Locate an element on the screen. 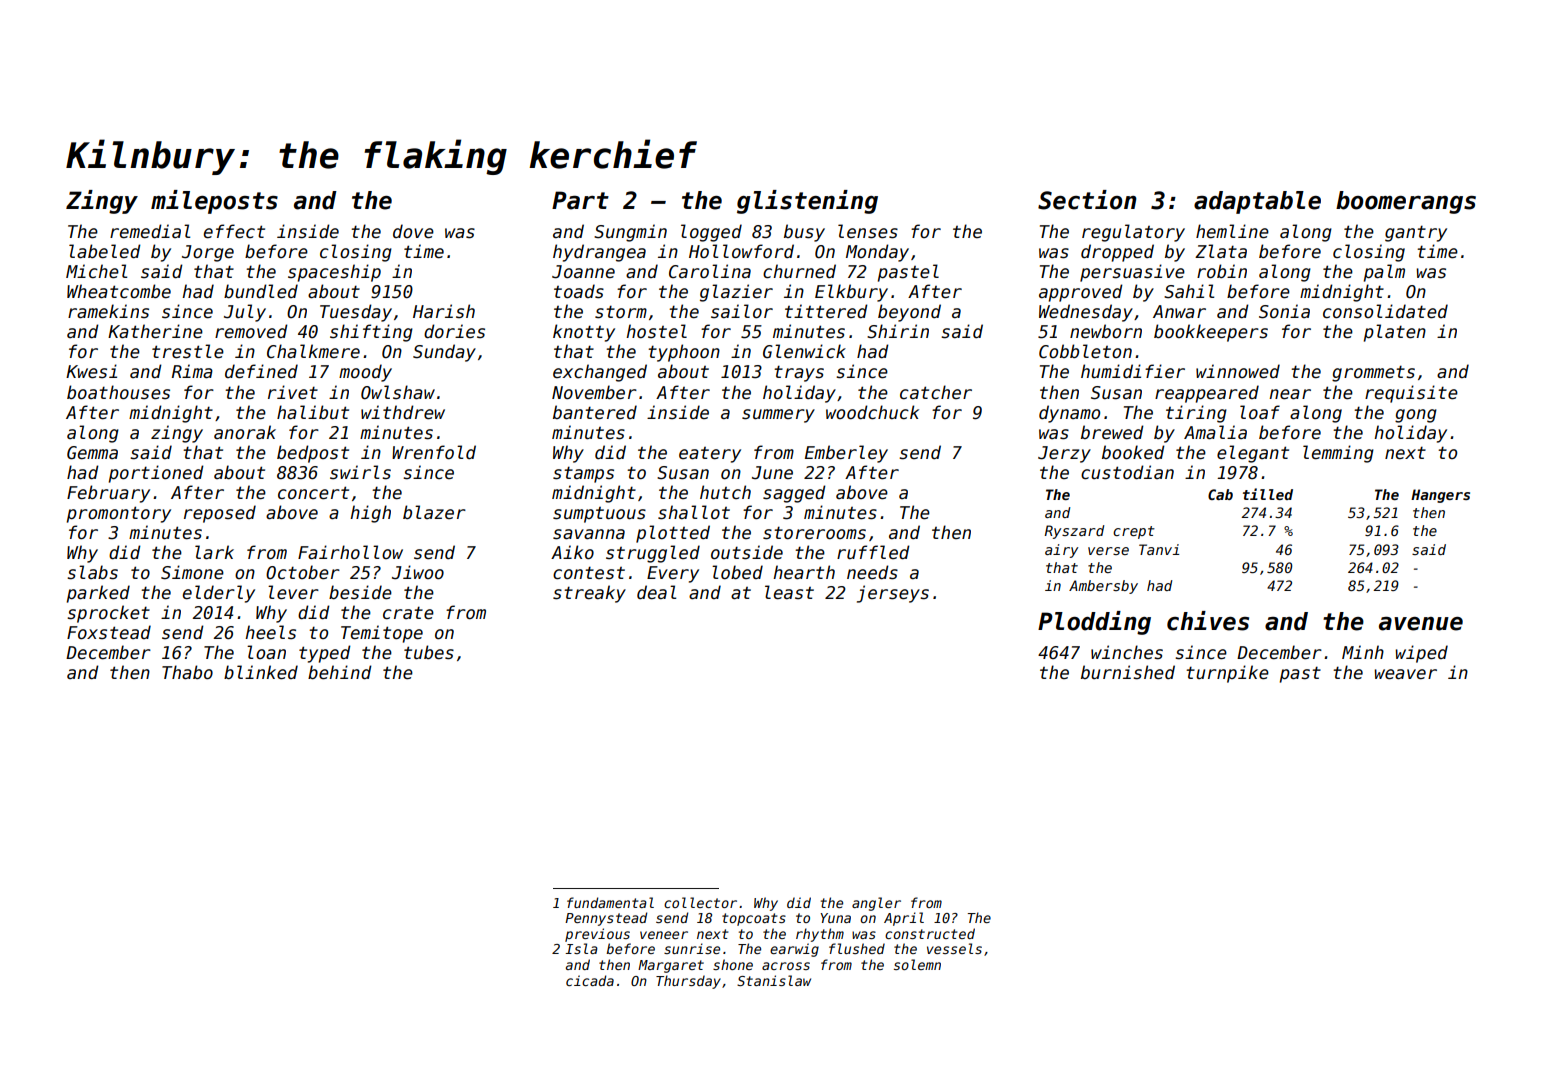 The image size is (1545, 1092). storm is located at coordinates (621, 312).
